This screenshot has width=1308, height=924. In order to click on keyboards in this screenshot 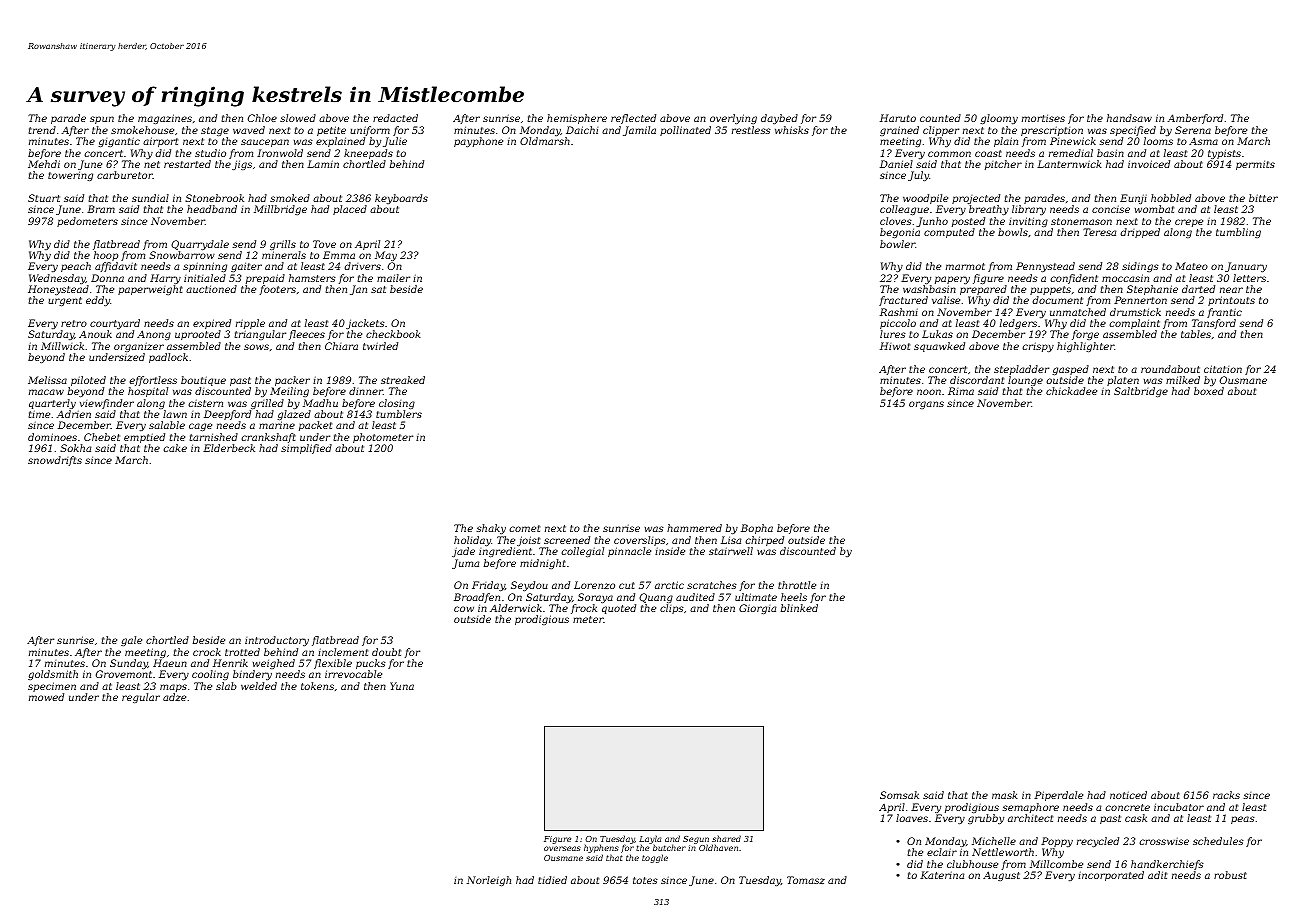, I will do `click(401, 199)`.
